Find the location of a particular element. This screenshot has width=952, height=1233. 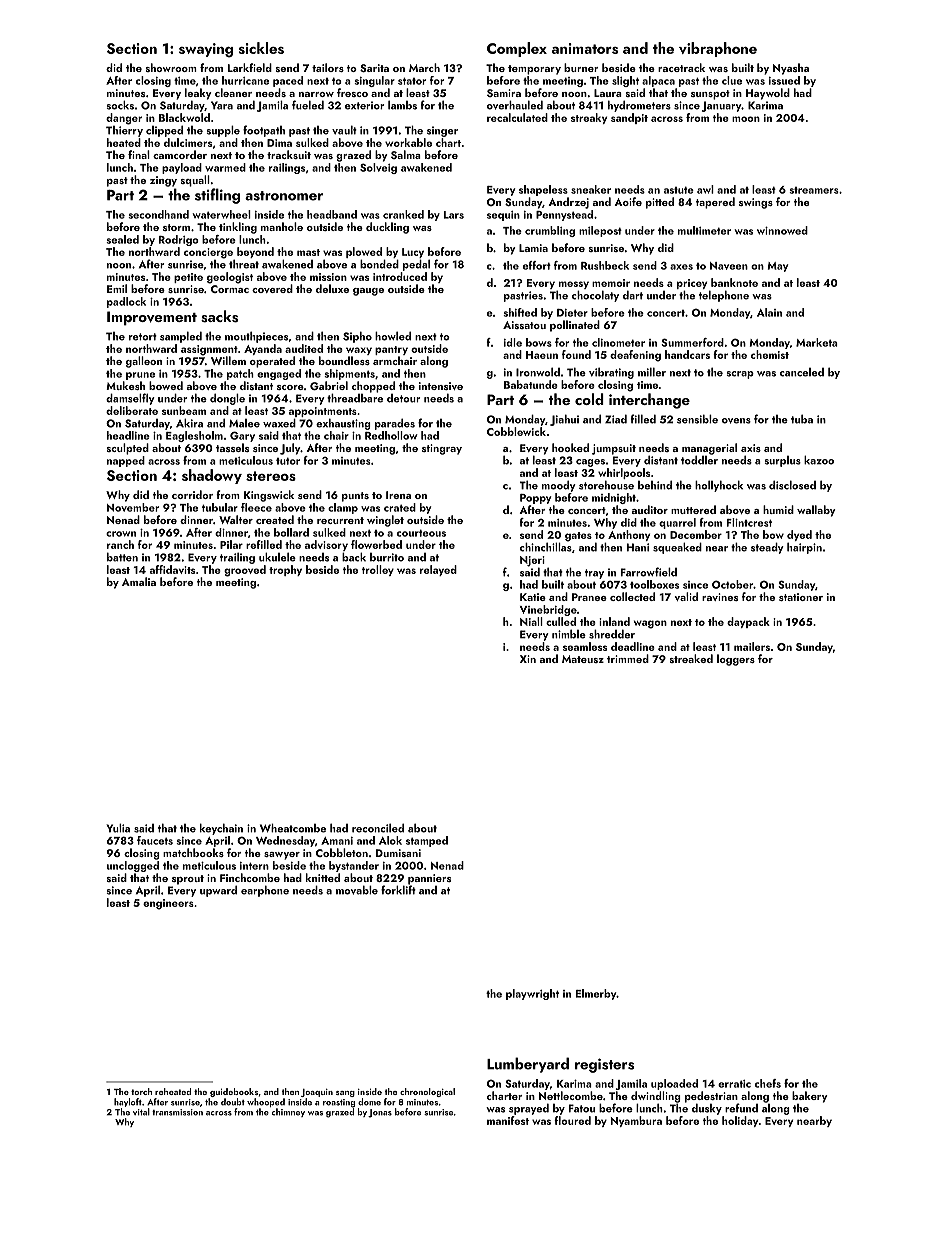

engineers is located at coordinates (168, 904).
